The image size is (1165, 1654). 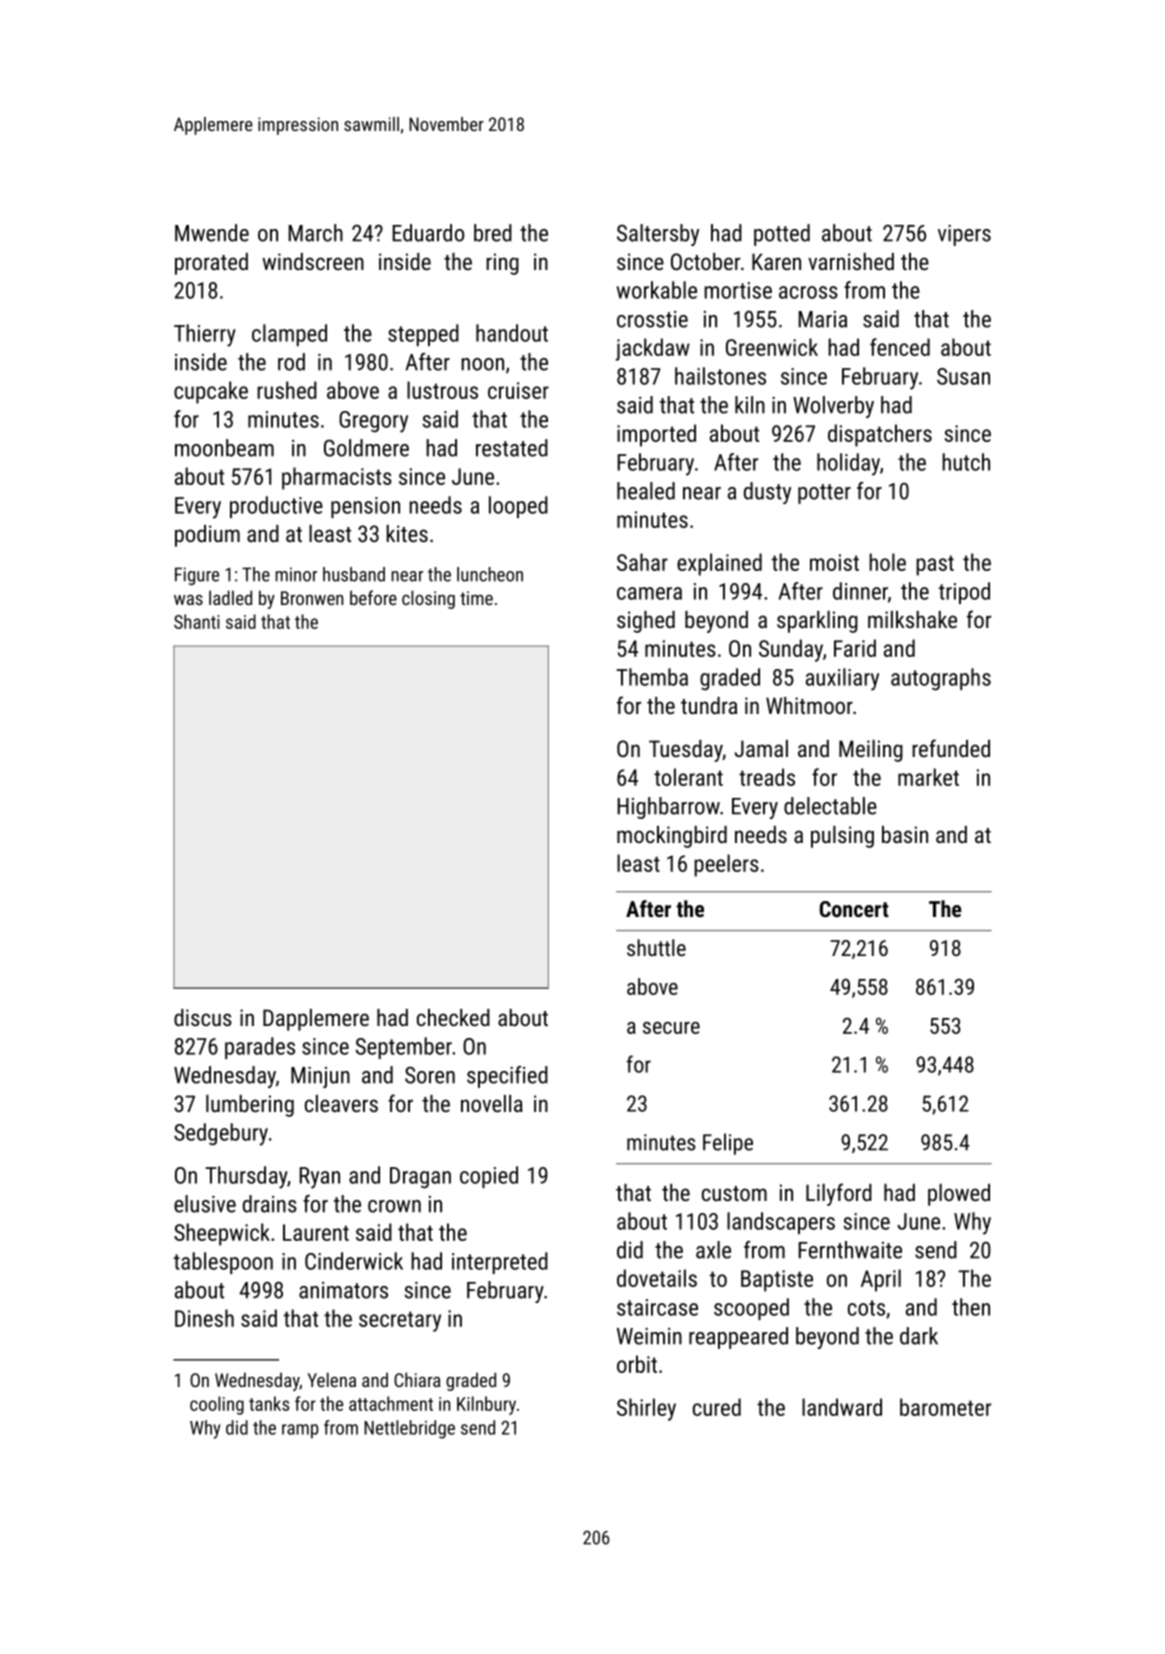 What do you see at coordinates (230, 597) in the page?
I see `ladled` at bounding box center [230, 597].
